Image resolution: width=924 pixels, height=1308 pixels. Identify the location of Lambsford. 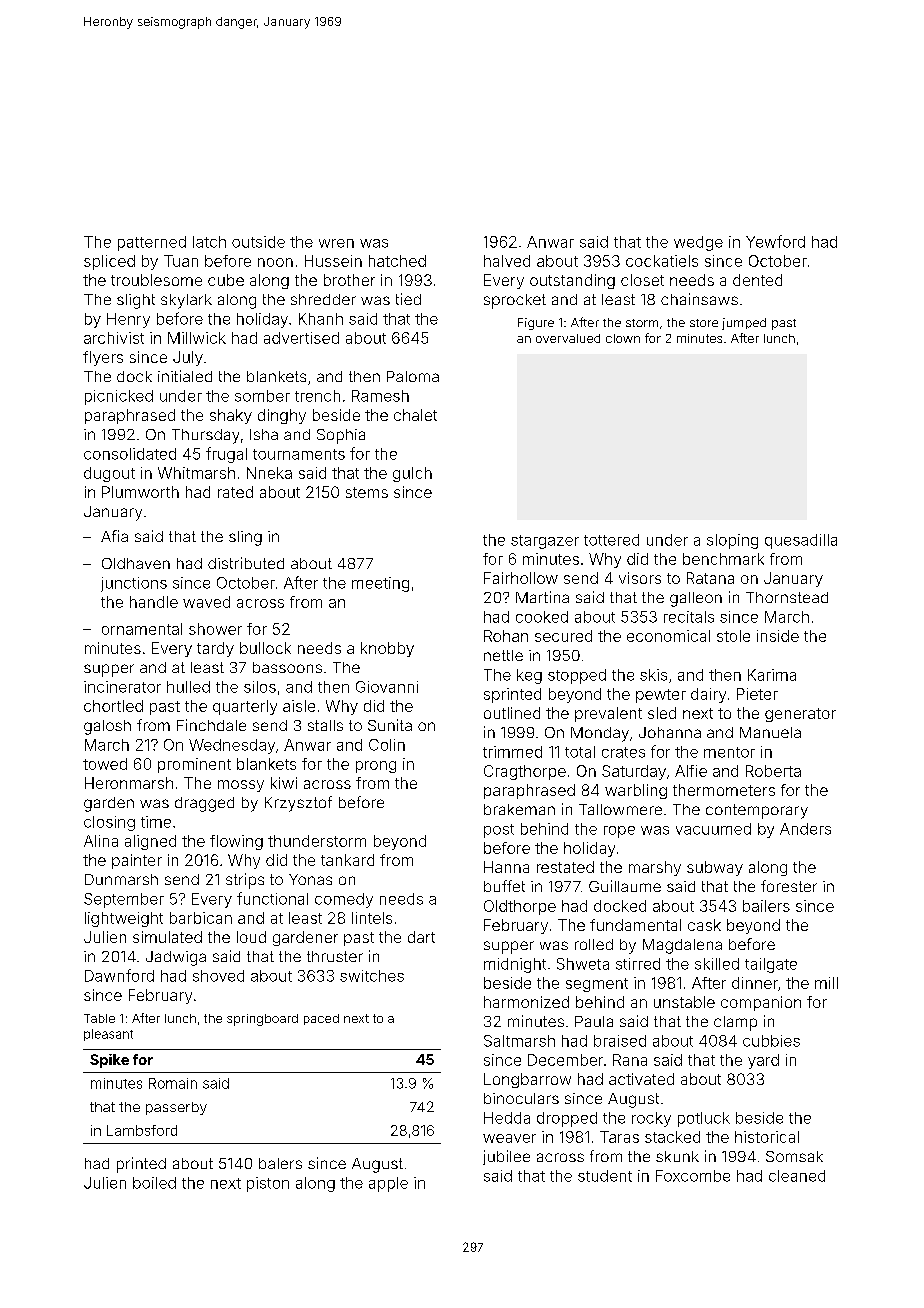
(142, 1130).
